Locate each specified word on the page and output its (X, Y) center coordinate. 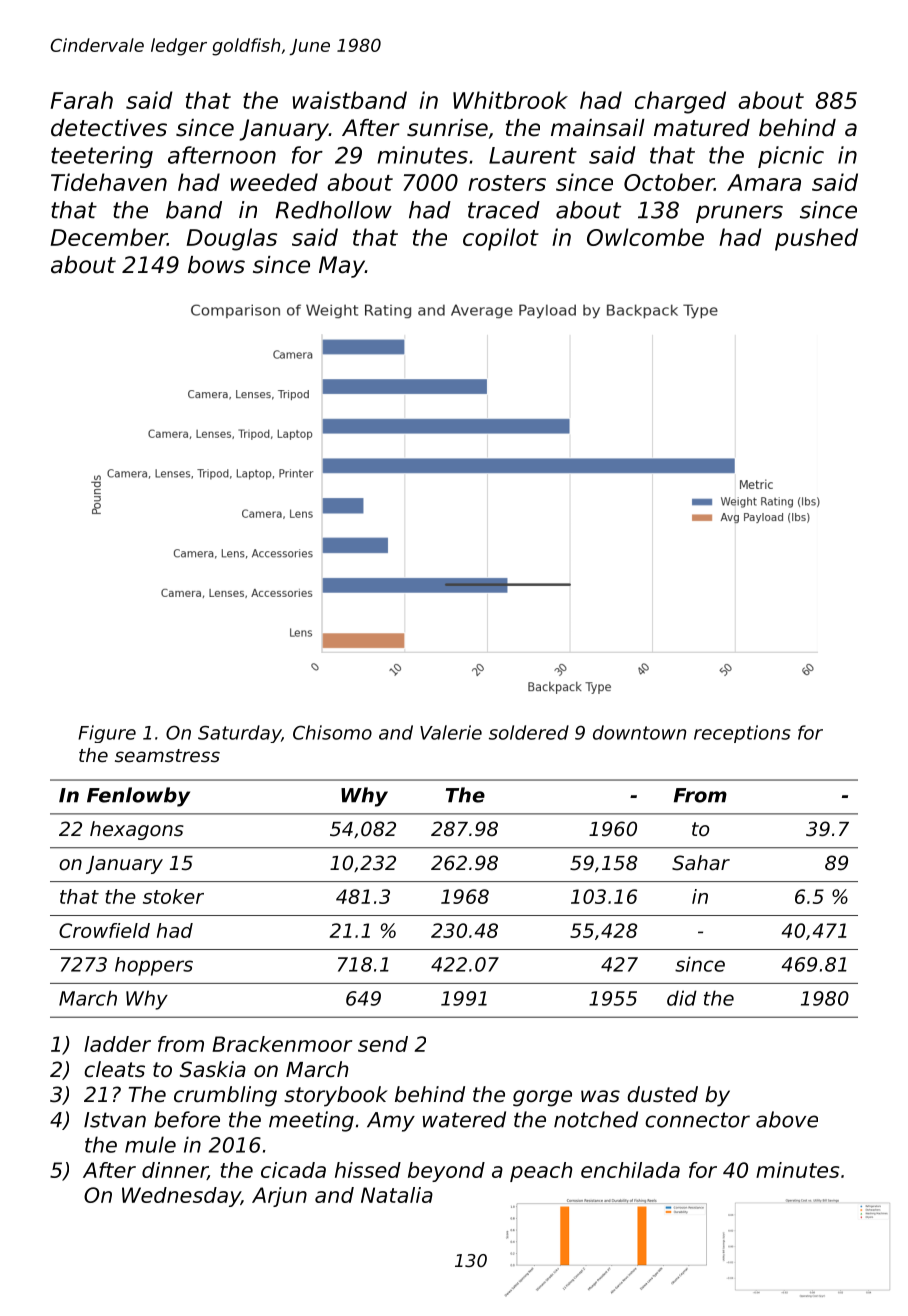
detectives (109, 128)
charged (680, 102)
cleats (114, 1069)
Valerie (451, 732)
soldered (529, 732)
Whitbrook (510, 100)
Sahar (701, 863)
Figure (107, 734)
